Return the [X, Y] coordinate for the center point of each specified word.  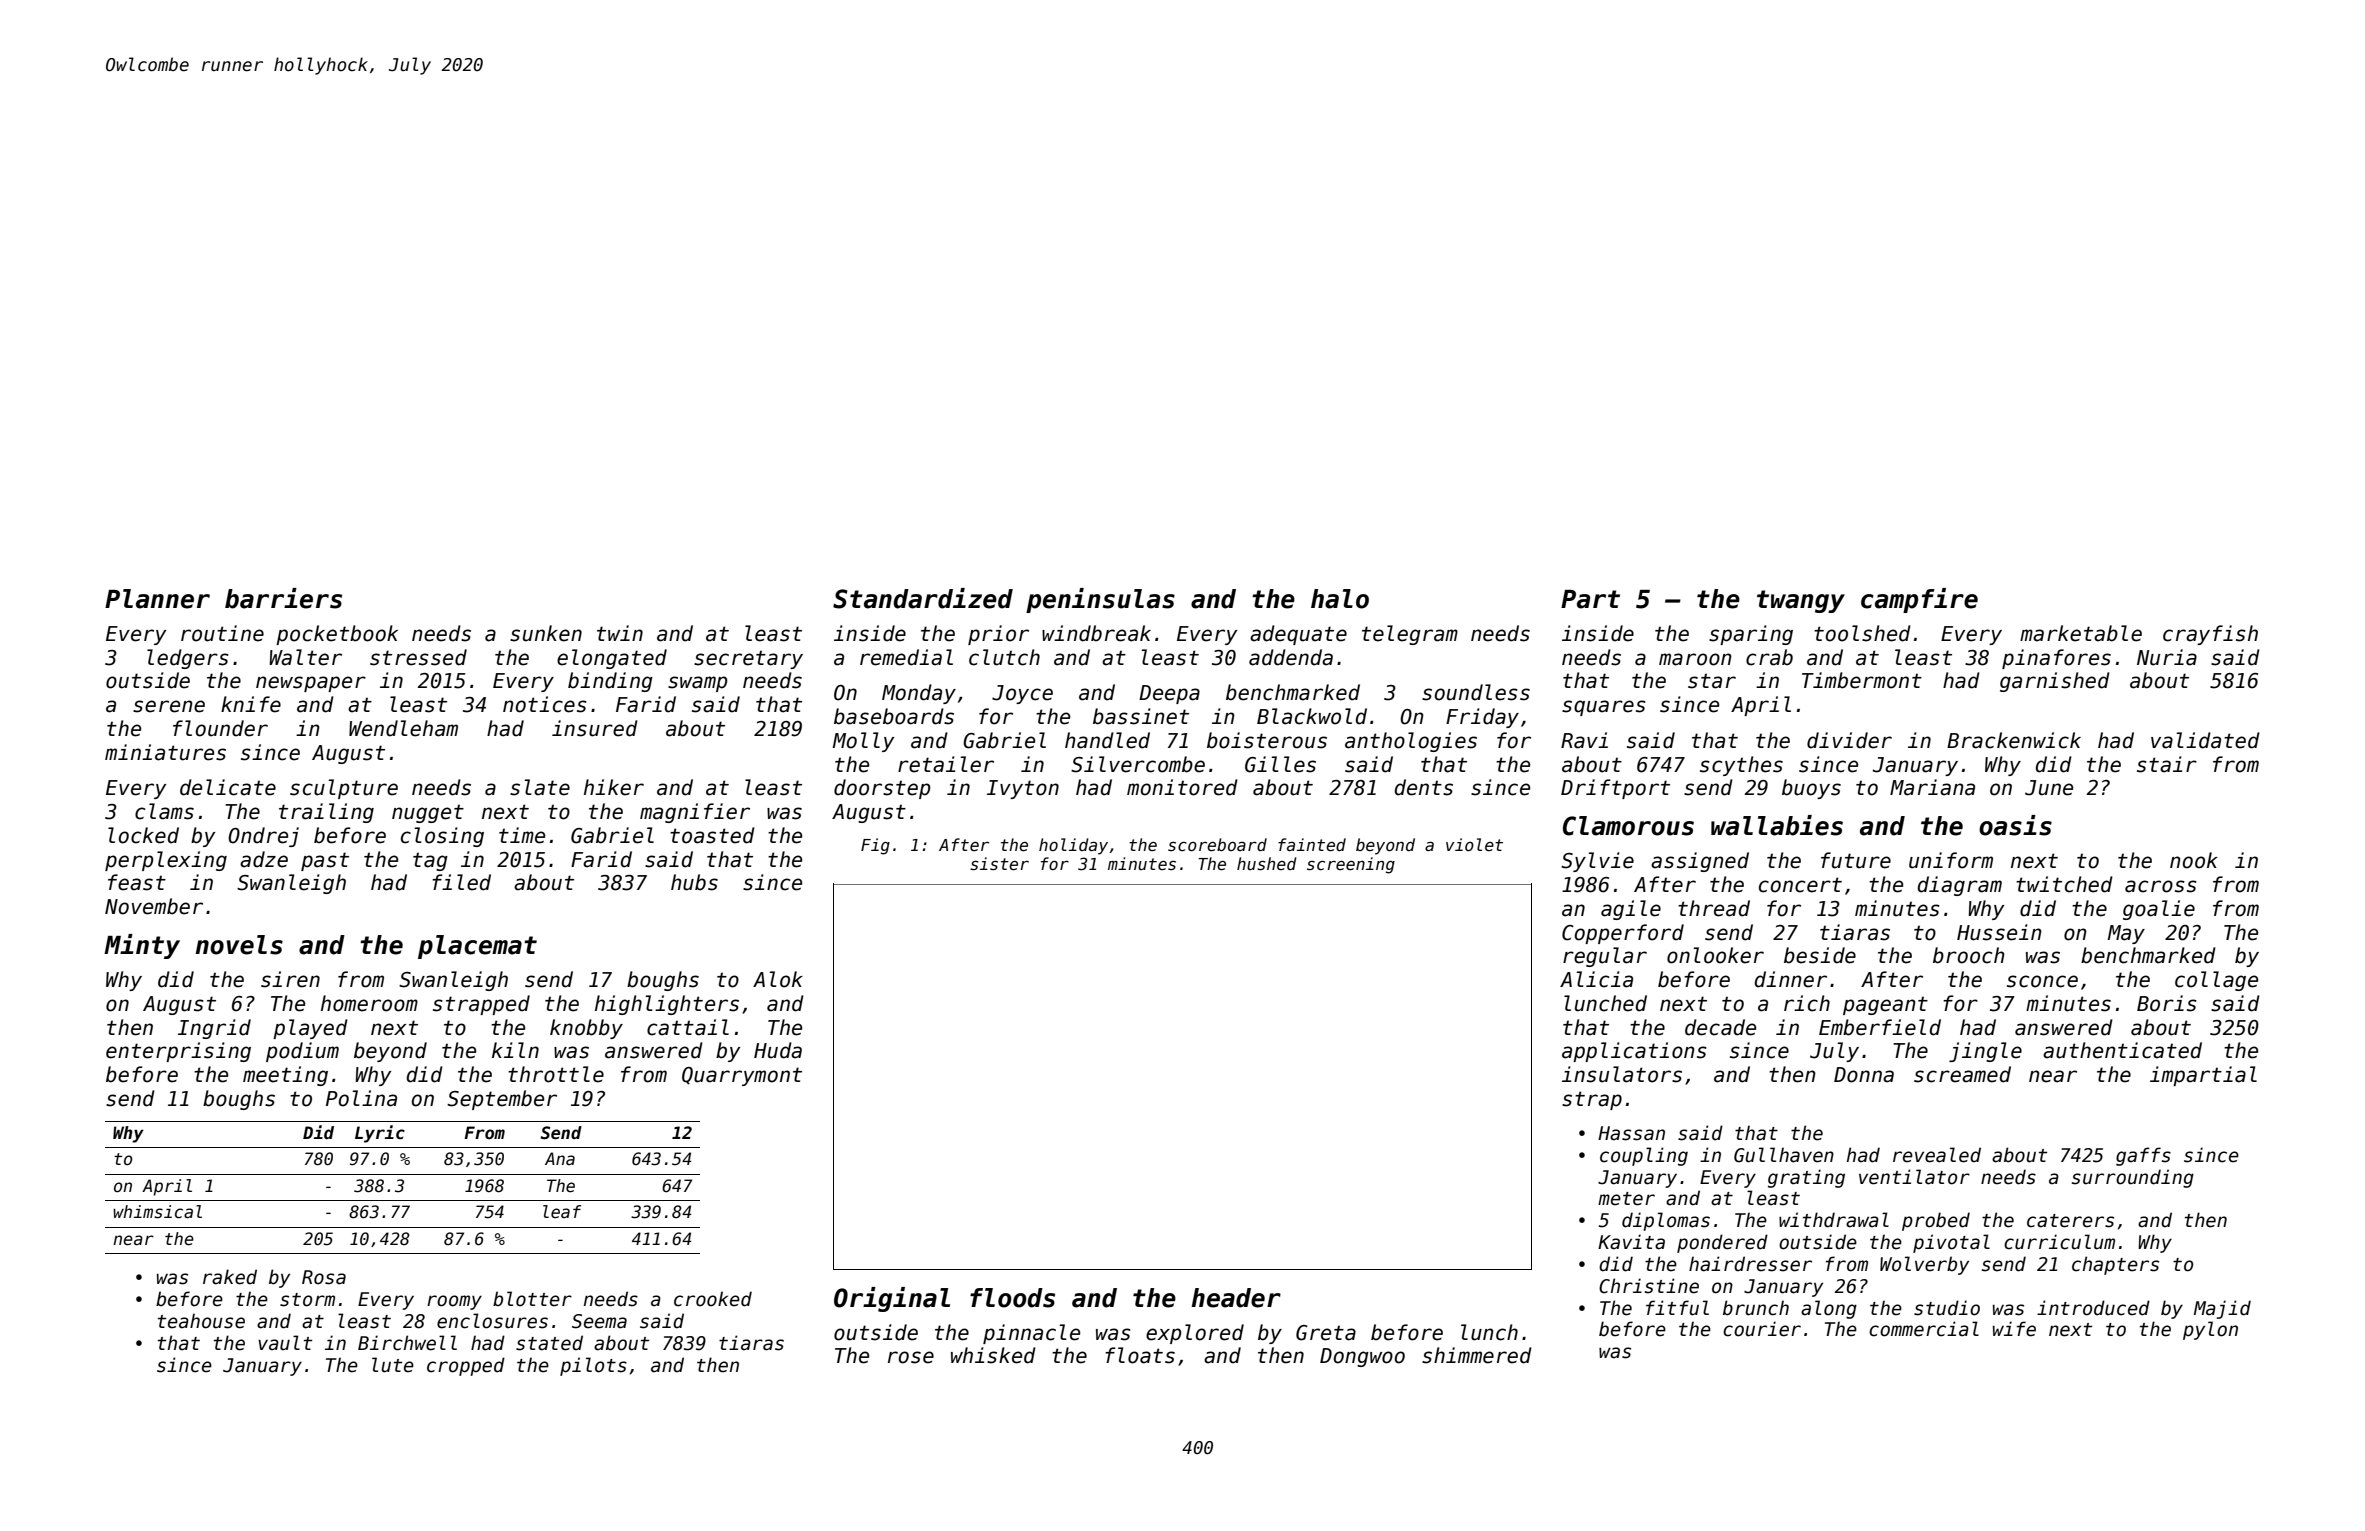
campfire [1919, 600]
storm [307, 1300]
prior [998, 635]
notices [545, 704]
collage [2216, 981]
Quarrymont [742, 1076]
